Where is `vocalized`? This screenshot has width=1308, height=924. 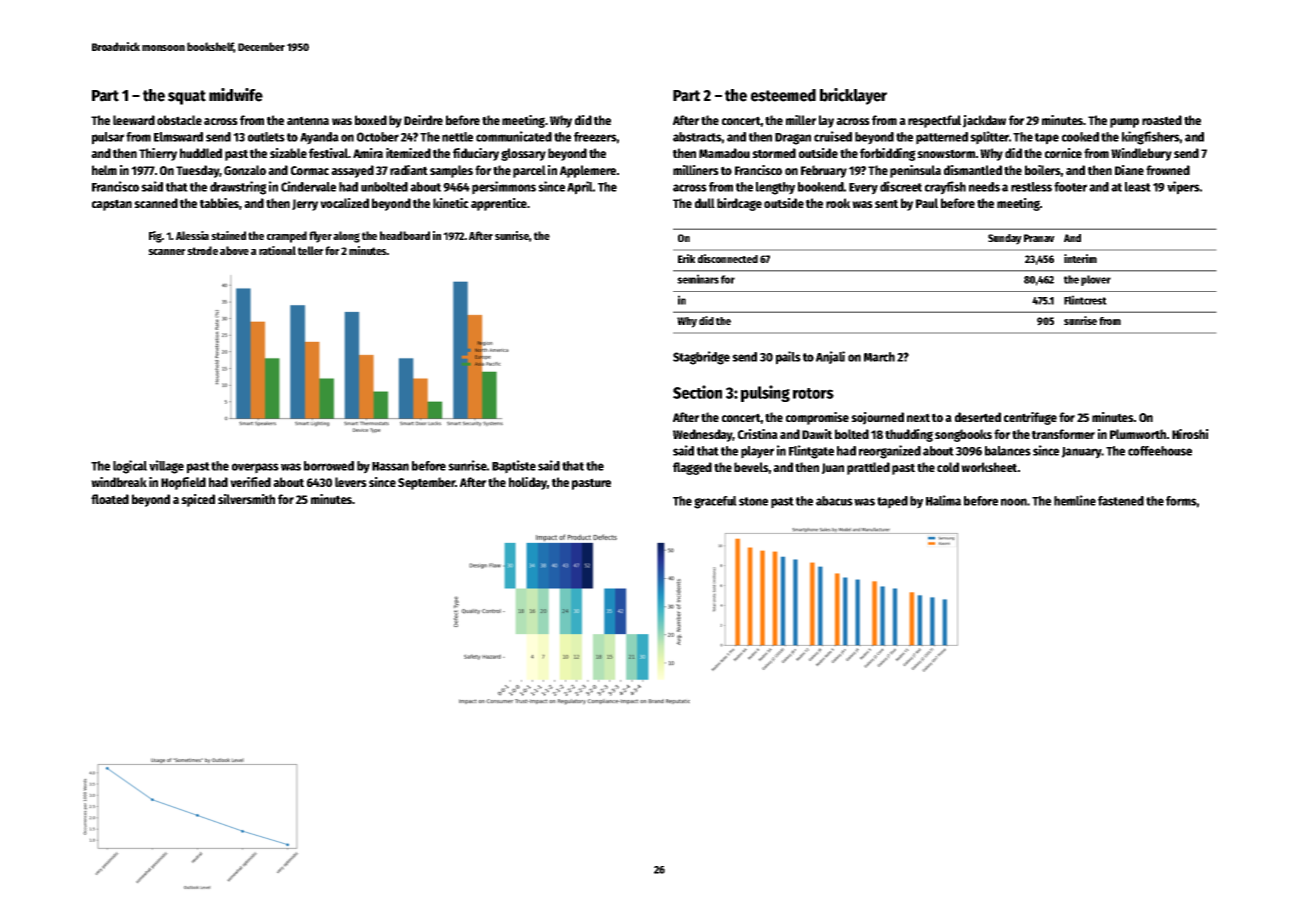
vocalized is located at coordinates (344, 203).
